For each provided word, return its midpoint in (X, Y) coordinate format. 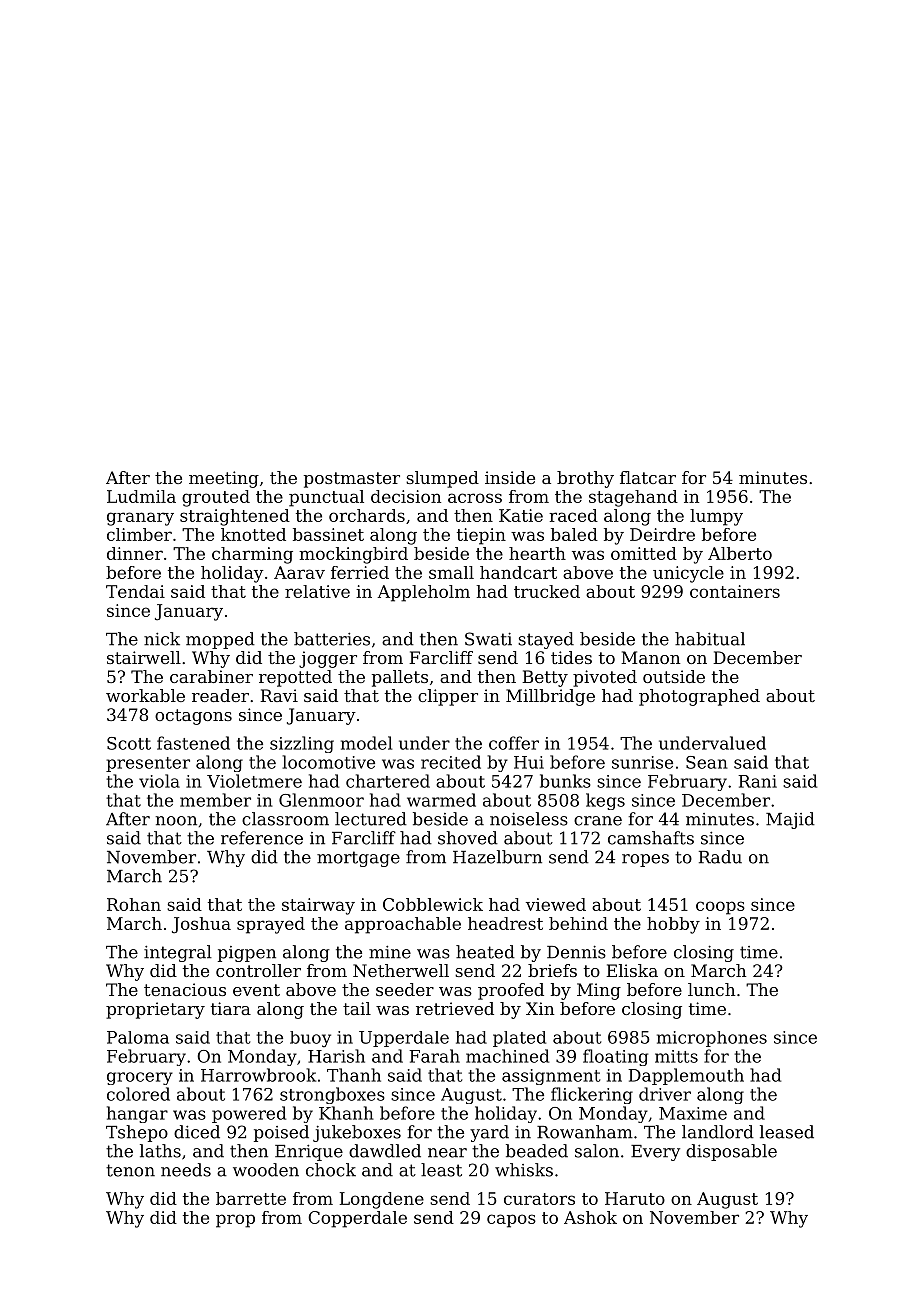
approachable (403, 925)
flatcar (648, 477)
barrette (251, 1198)
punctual (326, 498)
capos (511, 1221)
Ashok (590, 1217)
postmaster (352, 480)
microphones (712, 1039)
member (215, 800)
